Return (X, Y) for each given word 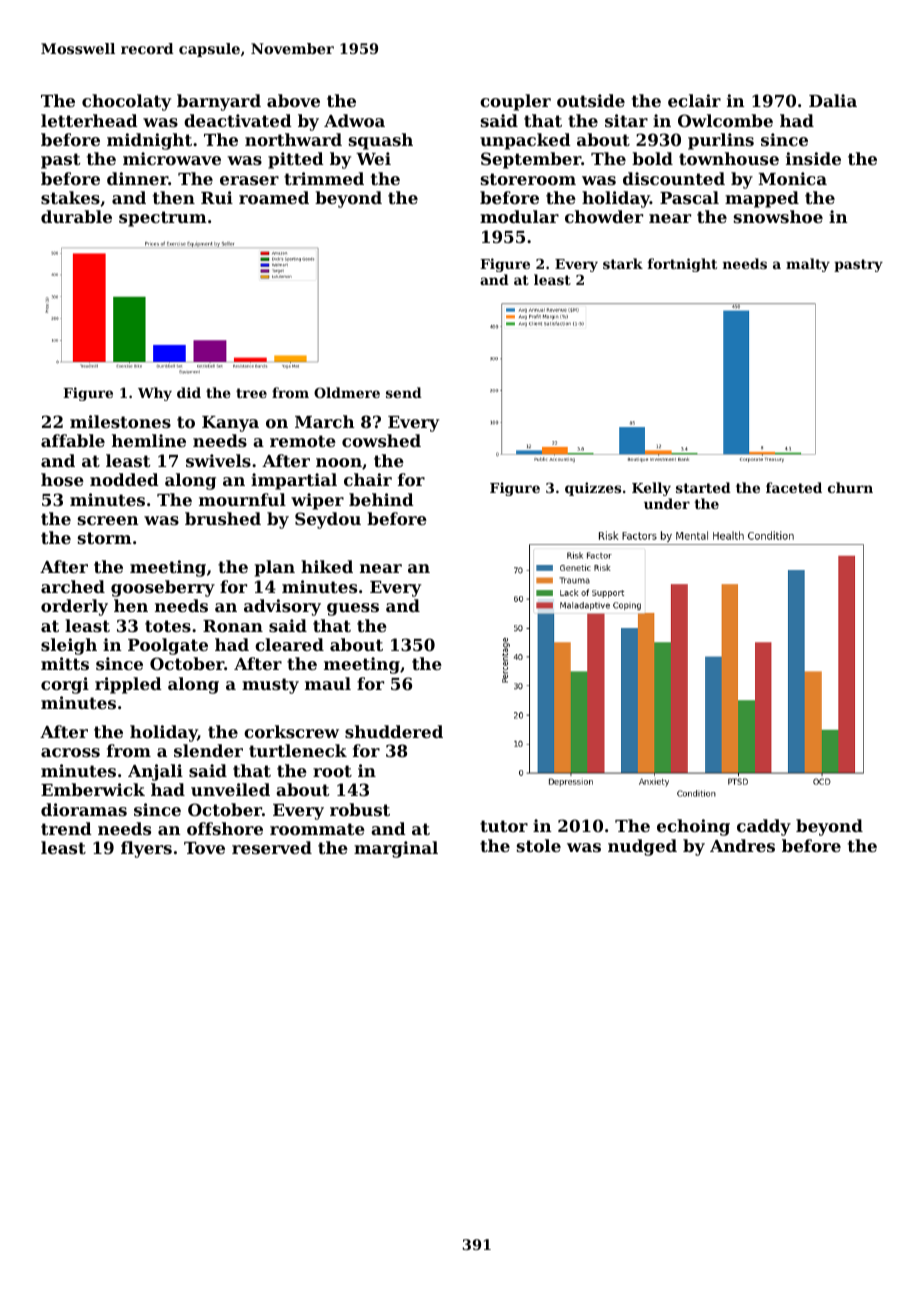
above (293, 100)
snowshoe (778, 216)
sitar (626, 120)
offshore (225, 828)
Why (155, 394)
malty (808, 265)
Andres (742, 845)
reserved (272, 847)
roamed (274, 197)
